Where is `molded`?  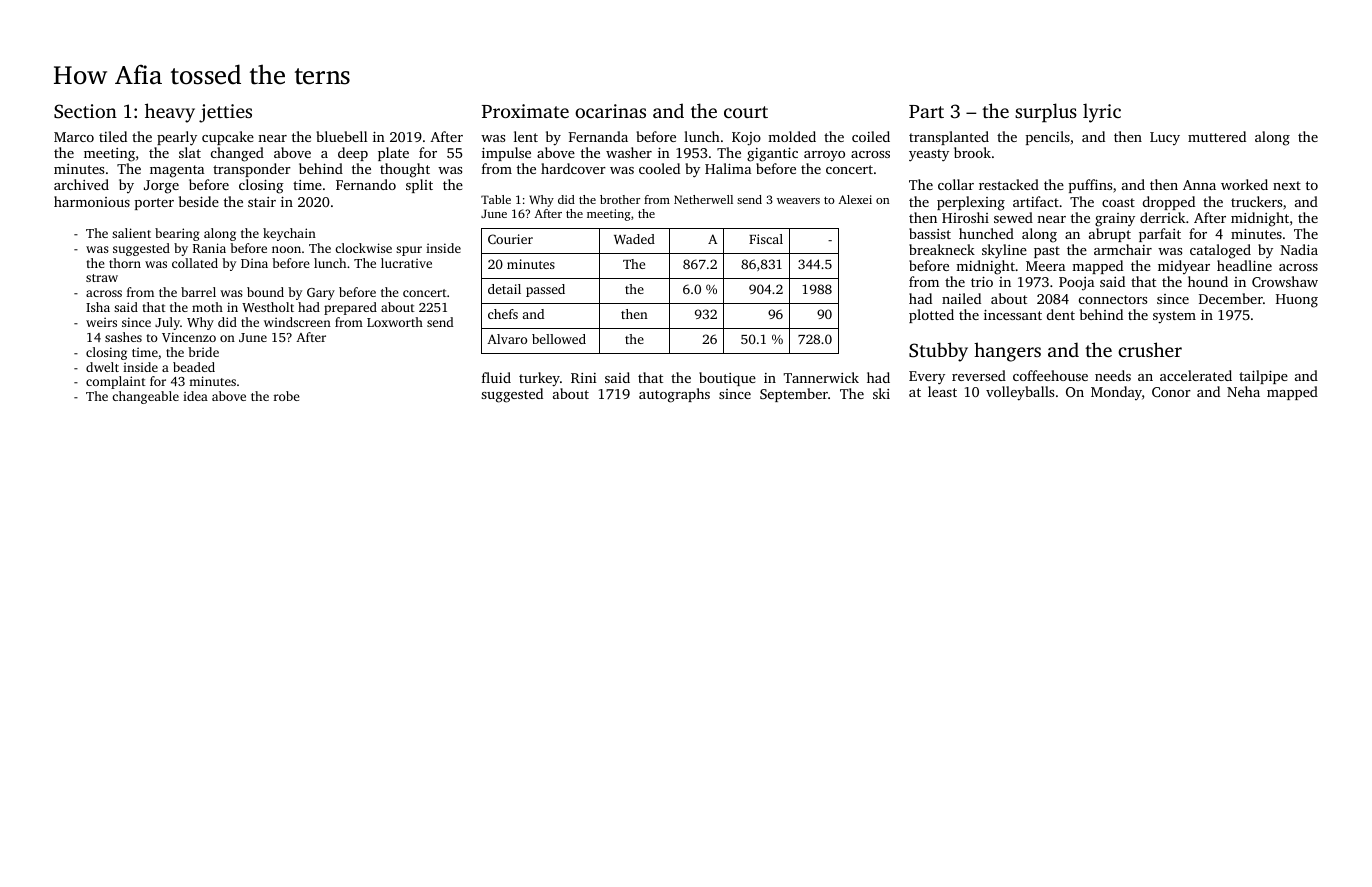 molded is located at coordinates (792, 136).
